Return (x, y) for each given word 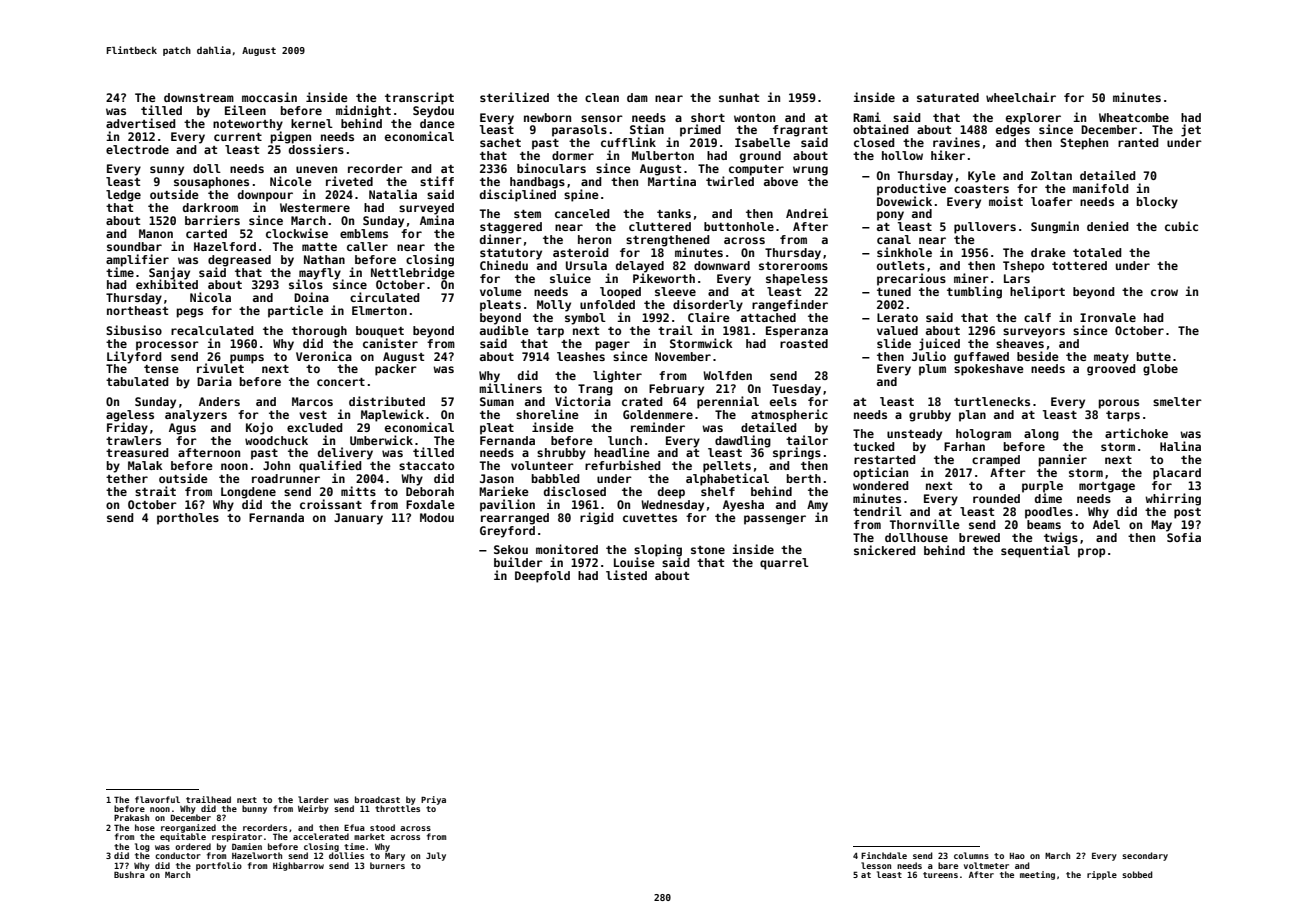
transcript (419, 98)
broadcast (377, 799)
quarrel (784, 564)
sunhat (739, 97)
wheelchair (1021, 97)
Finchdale (884, 855)
